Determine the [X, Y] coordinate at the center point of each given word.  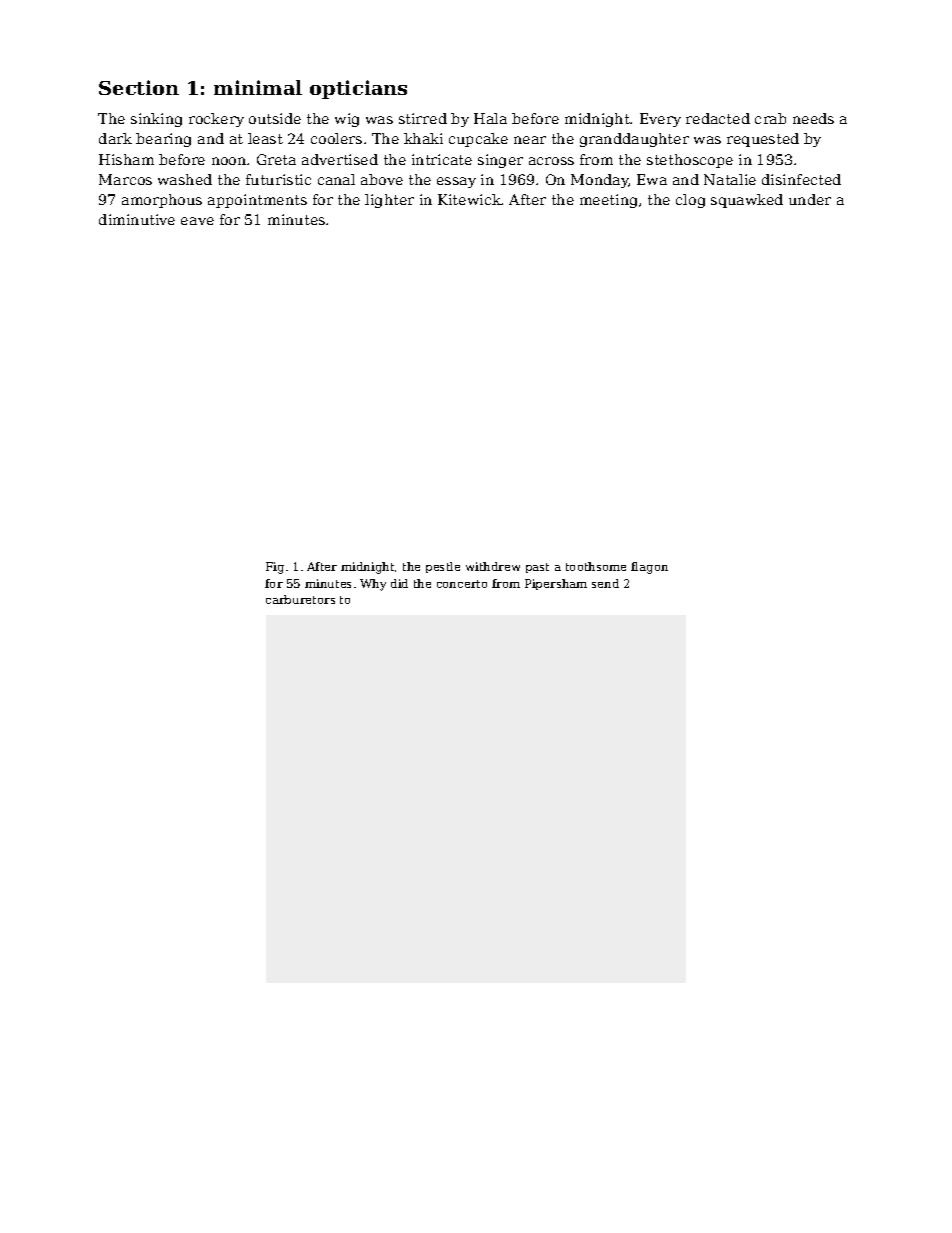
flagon [649, 568]
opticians [358, 89]
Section [139, 87]
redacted [718, 118]
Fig [275, 568]
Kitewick [470, 199]
